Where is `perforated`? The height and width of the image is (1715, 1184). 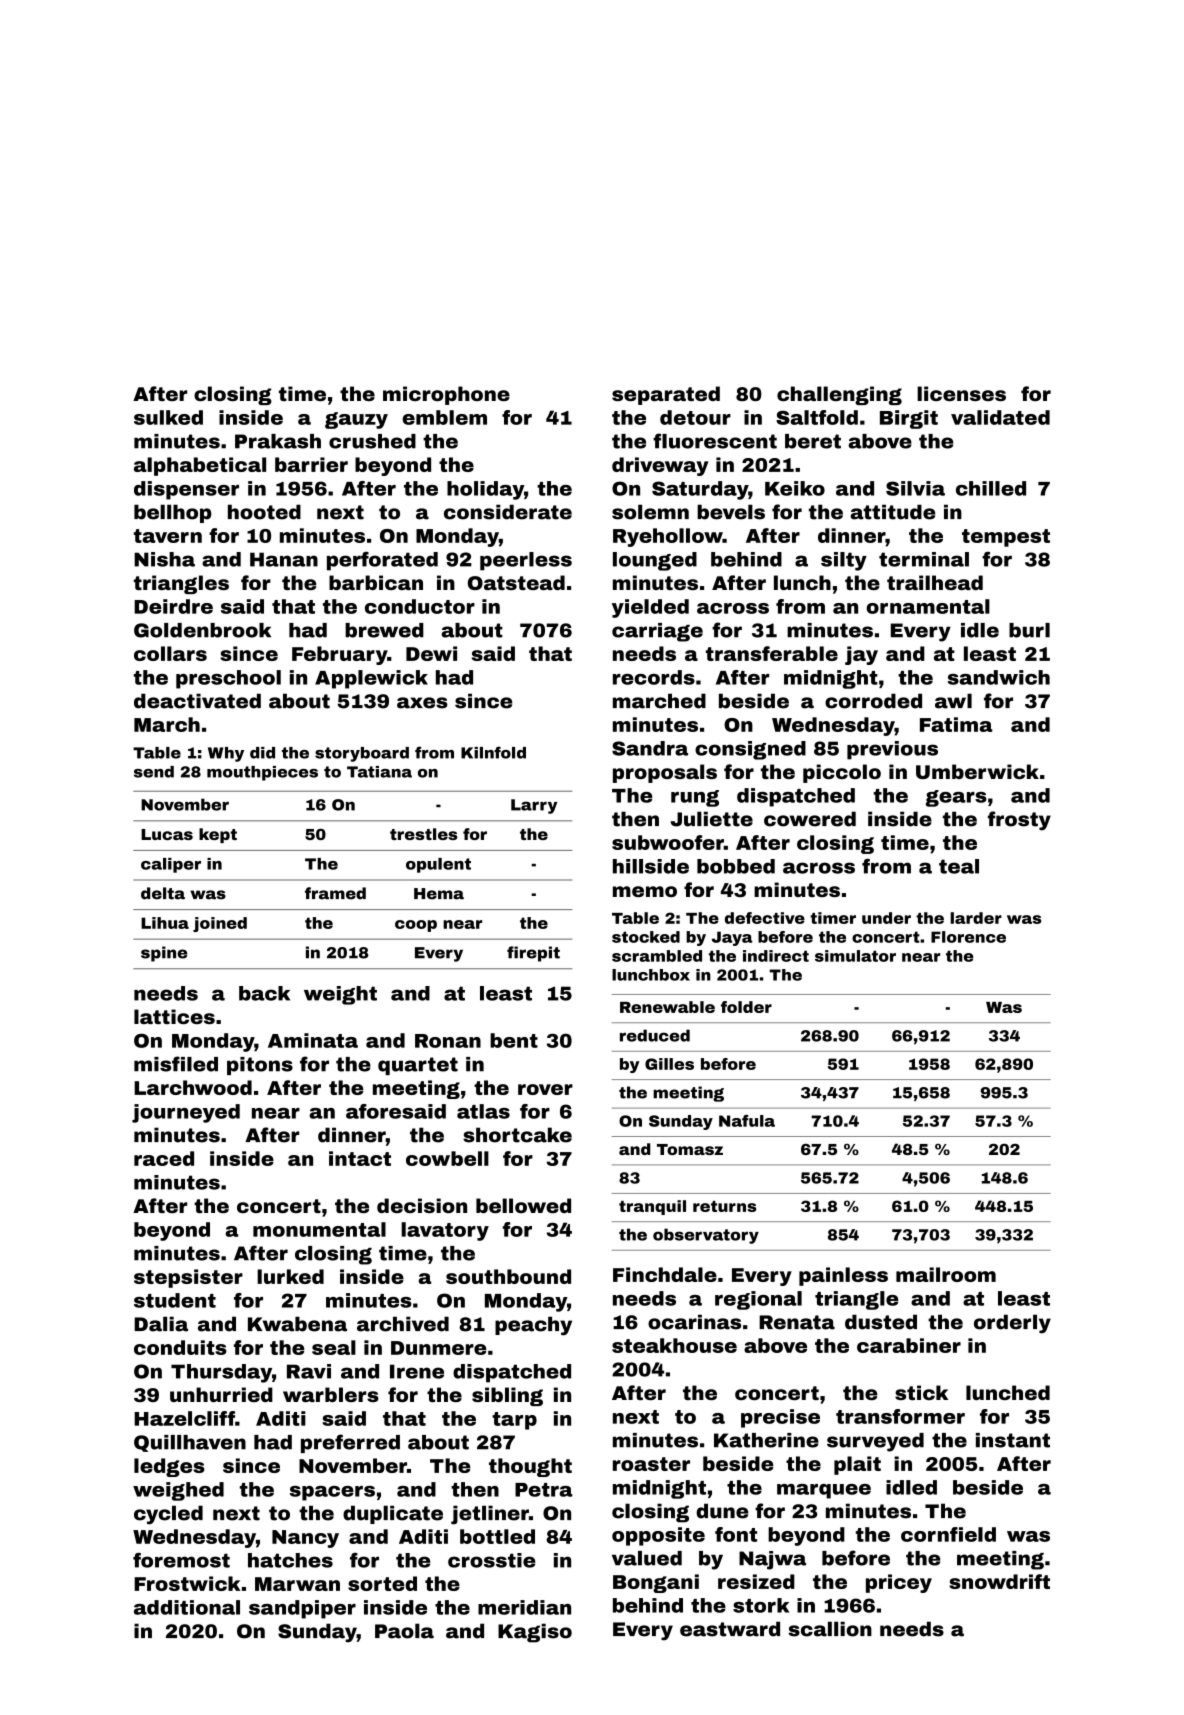
perforated is located at coordinates (382, 561).
